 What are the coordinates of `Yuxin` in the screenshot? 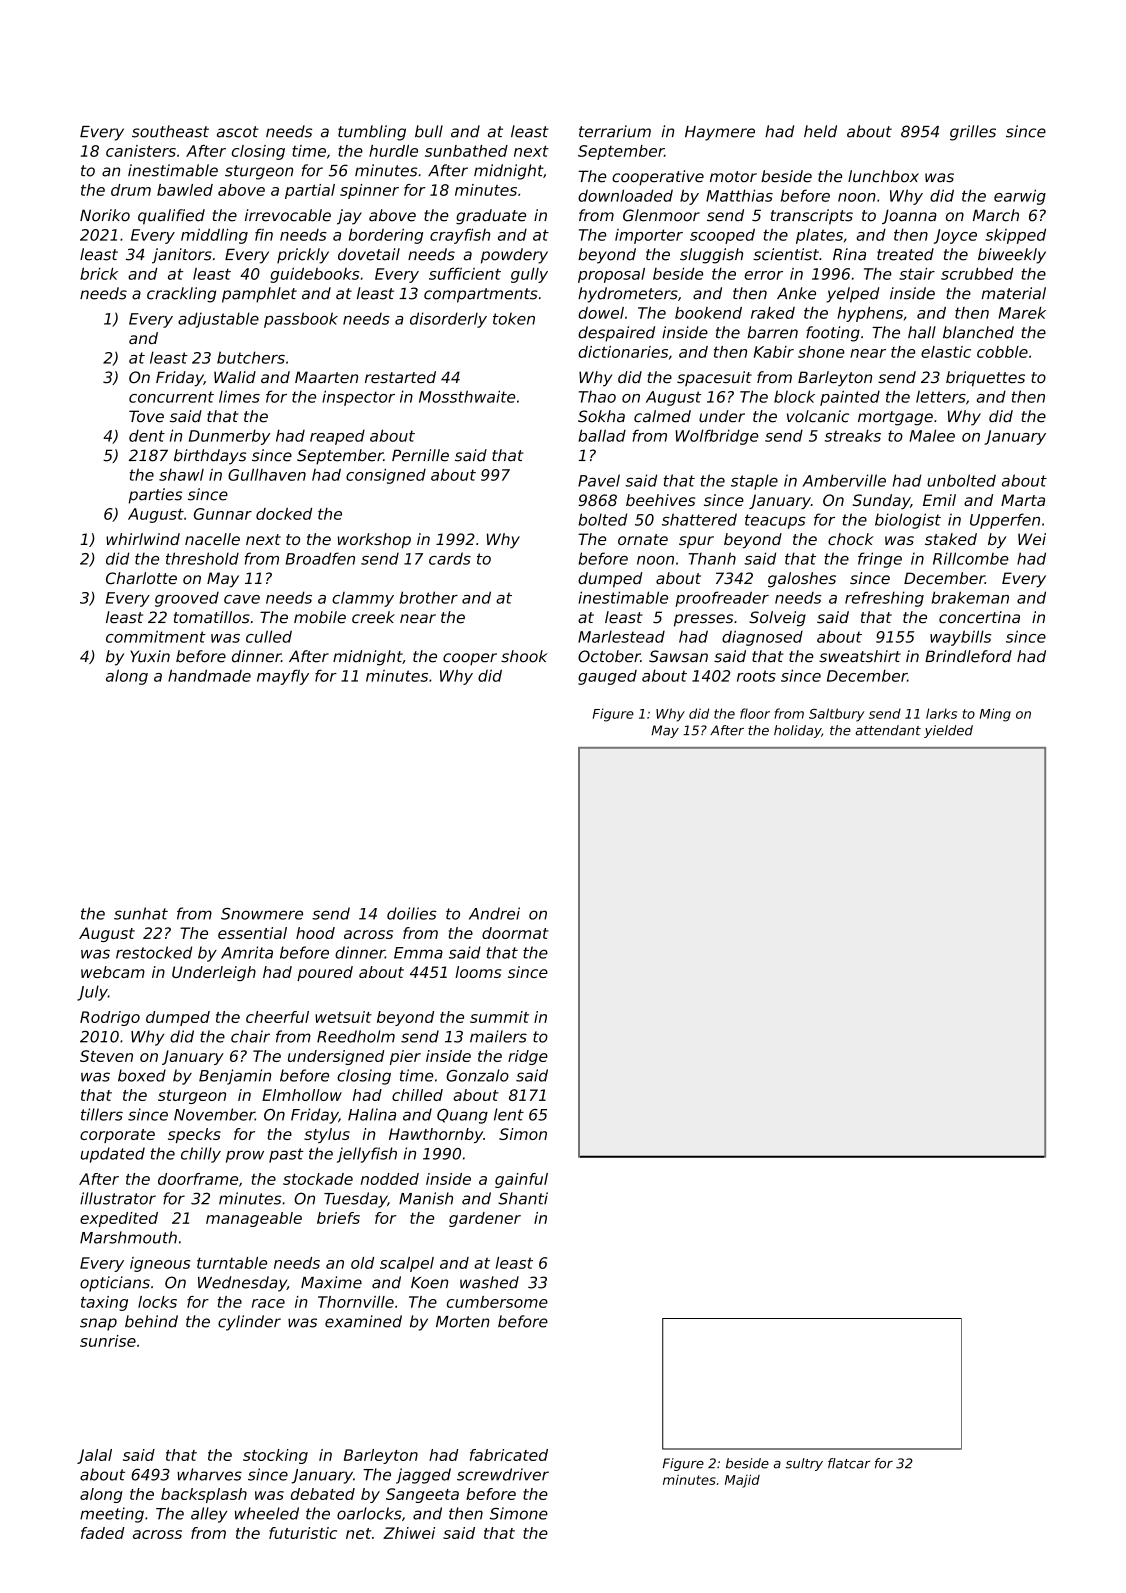 It's located at (150, 656).
